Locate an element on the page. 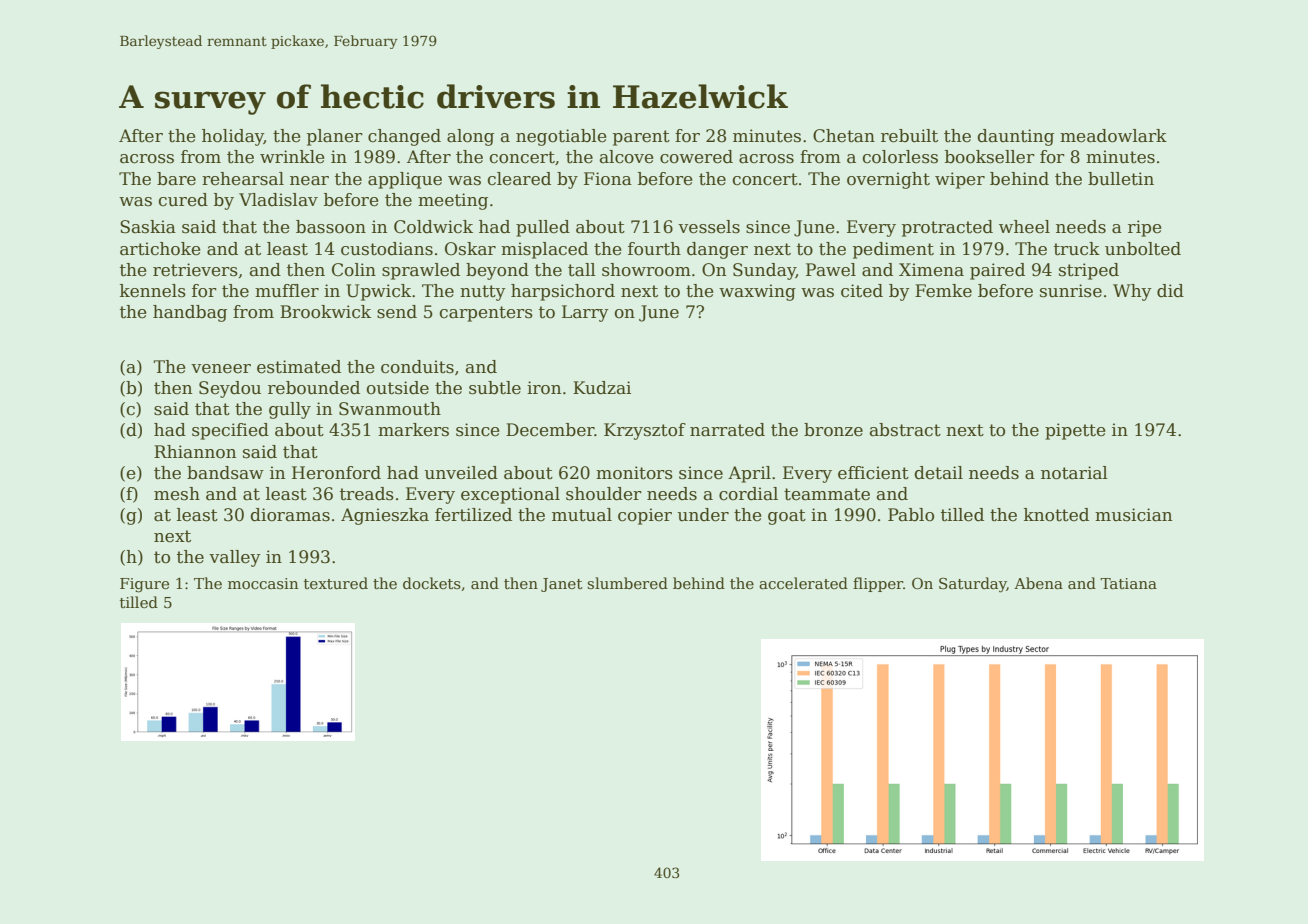 The height and width of the image is (924, 1308). specified is located at coordinates (230, 431).
